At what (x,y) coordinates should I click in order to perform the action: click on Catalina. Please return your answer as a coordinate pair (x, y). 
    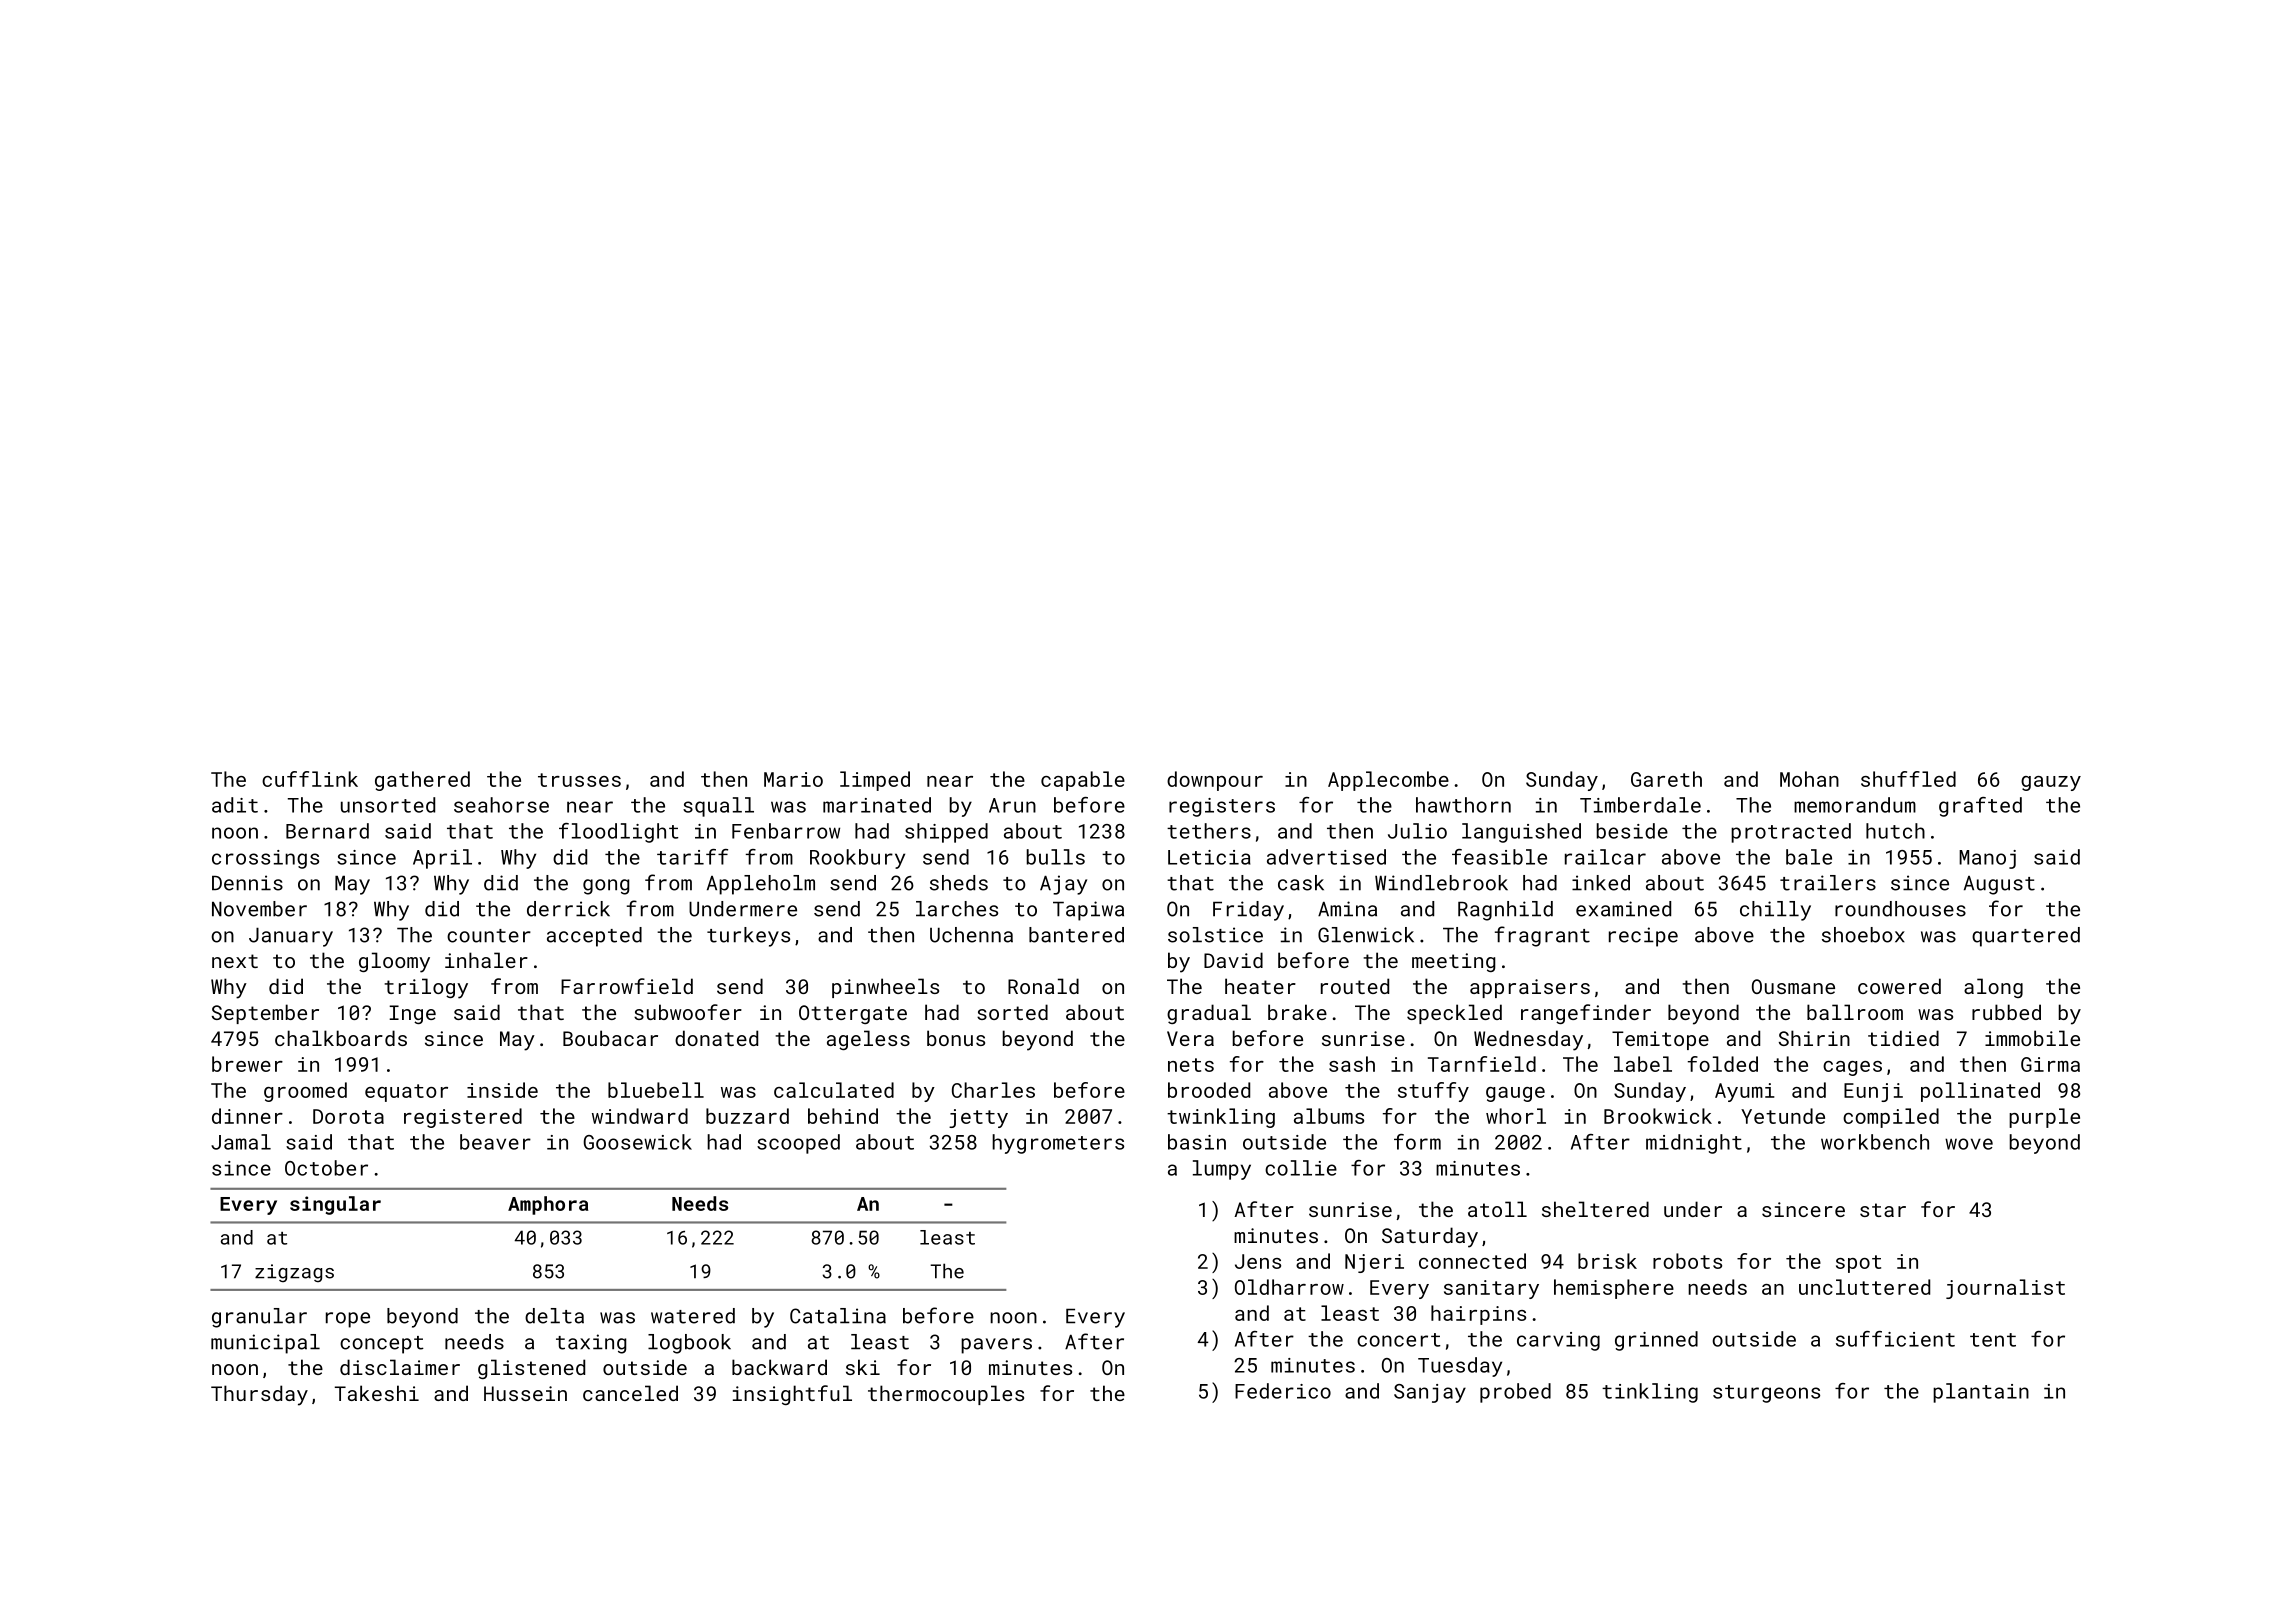
    Looking at the image, I should click on (838, 1316).
